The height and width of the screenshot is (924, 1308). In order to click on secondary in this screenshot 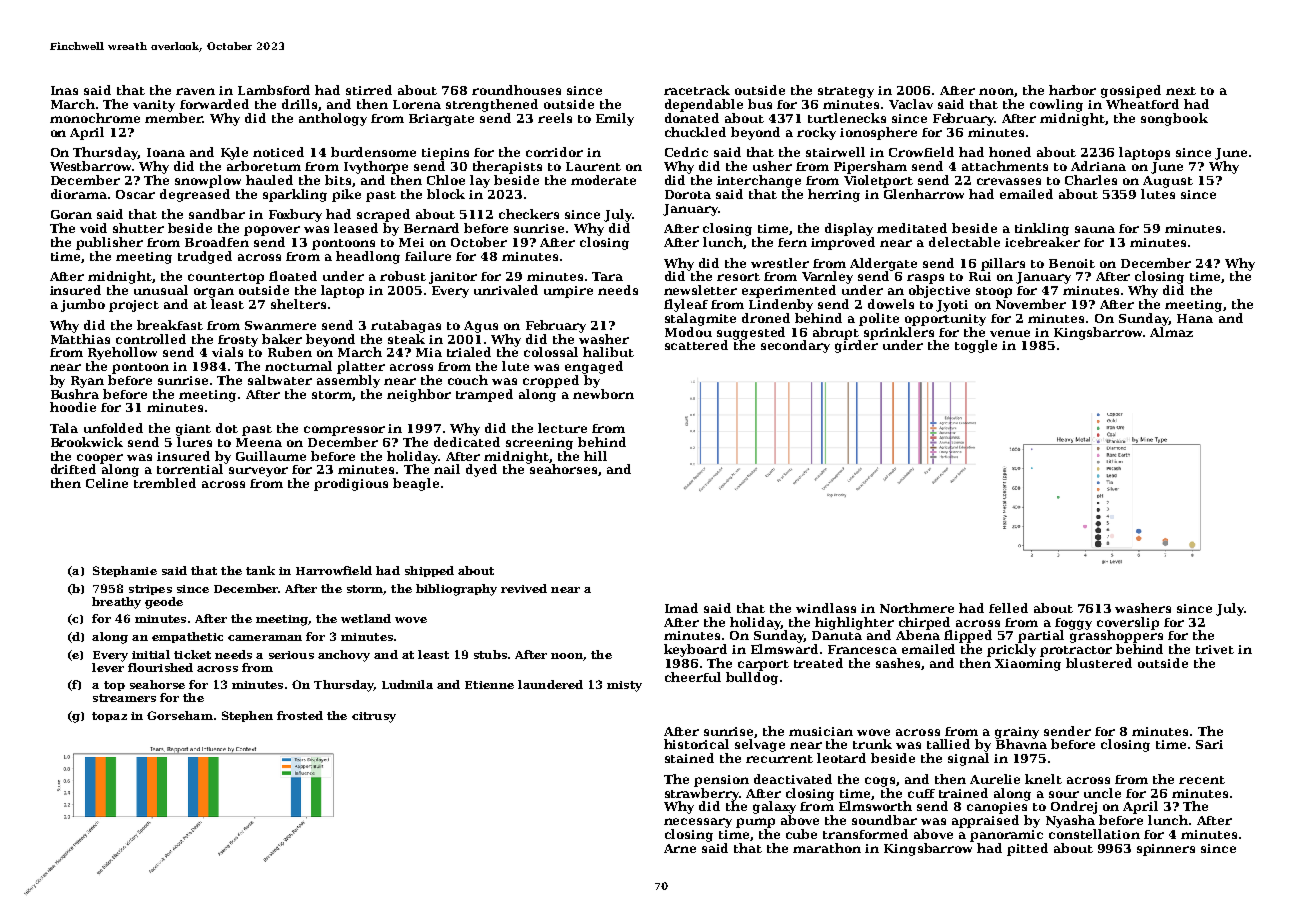, I will do `click(795, 346)`.
